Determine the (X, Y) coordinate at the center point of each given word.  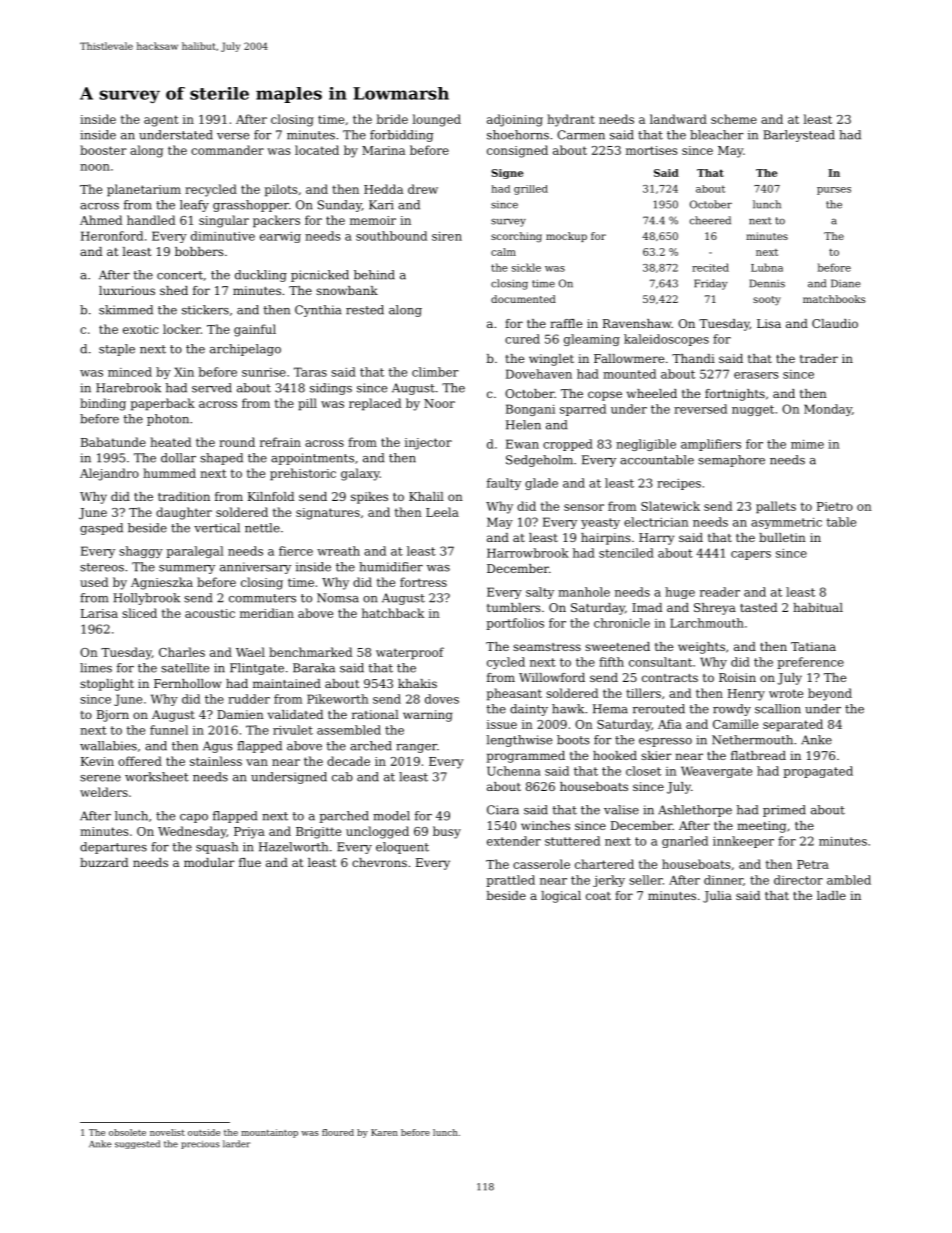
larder (236, 1144)
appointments (312, 459)
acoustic (210, 613)
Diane (845, 283)
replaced (375, 404)
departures (113, 848)
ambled (849, 880)
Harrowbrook (528, 553)
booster (103, 150)
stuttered (572, 841)
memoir (373, 220)
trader (819, 358)
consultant (660, 662)
